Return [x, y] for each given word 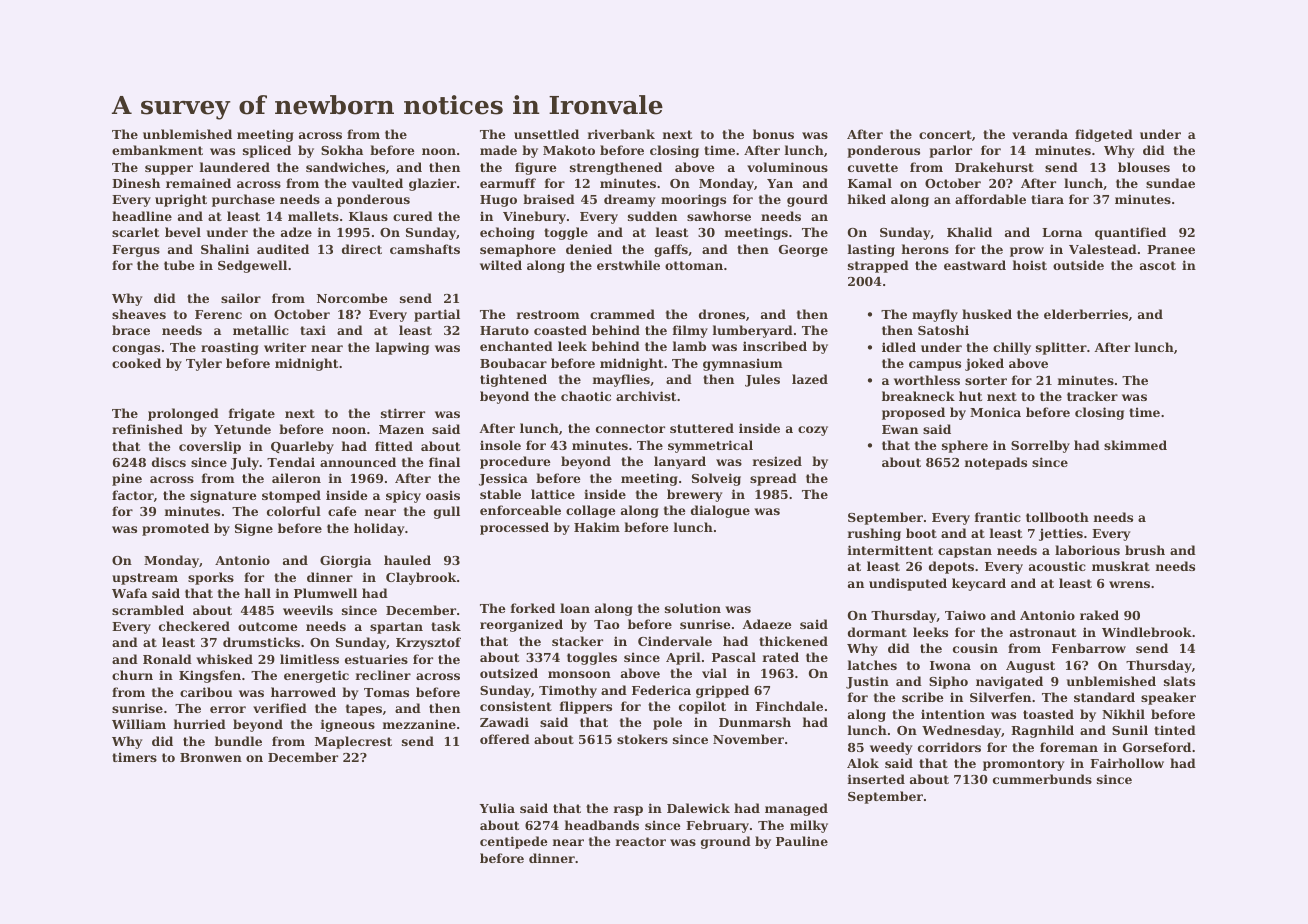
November [748, 739]
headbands [602, 825]
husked [987, 314]
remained [198, 183]
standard [1104, 697]
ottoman [694, 265]
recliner [383, 675]
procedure [515, 462]
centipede [514, 842]
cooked [136, 363]
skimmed [1135, 445]
